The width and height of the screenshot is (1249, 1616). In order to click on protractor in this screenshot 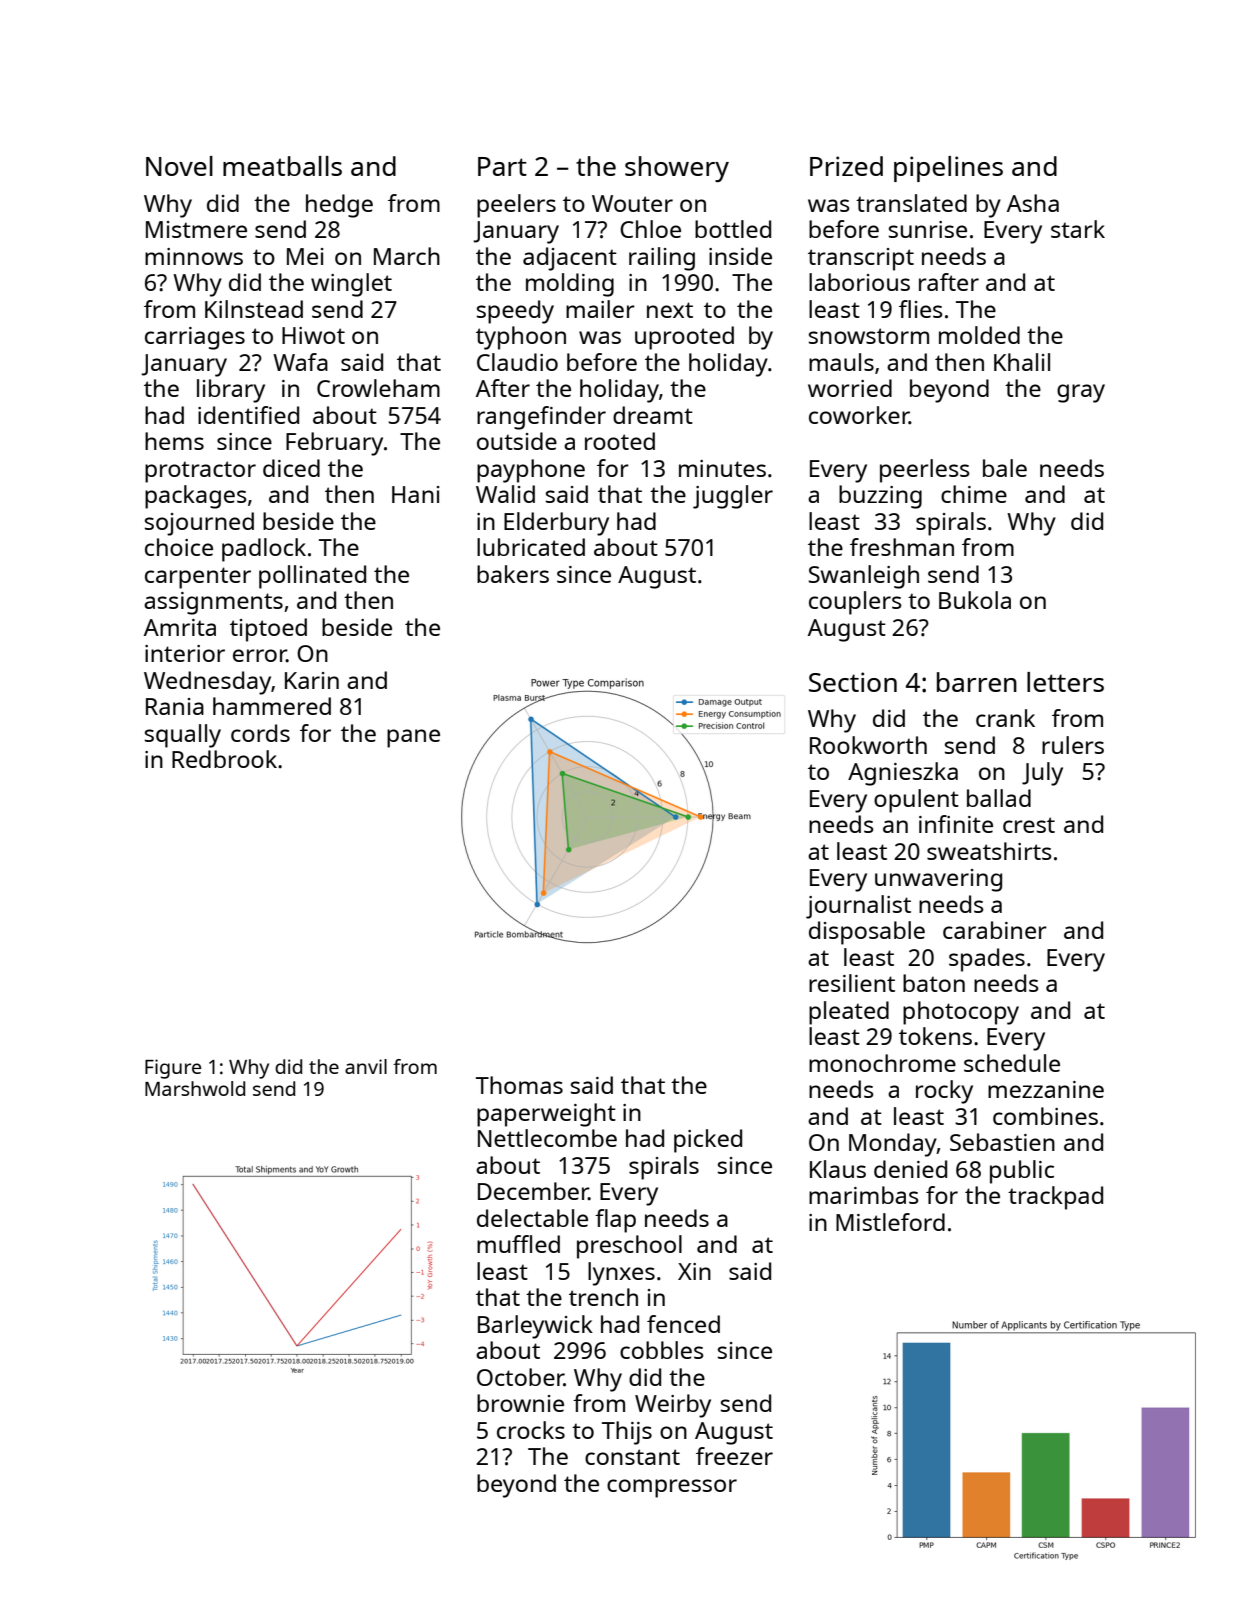, I will do `click(200, 472)`.
